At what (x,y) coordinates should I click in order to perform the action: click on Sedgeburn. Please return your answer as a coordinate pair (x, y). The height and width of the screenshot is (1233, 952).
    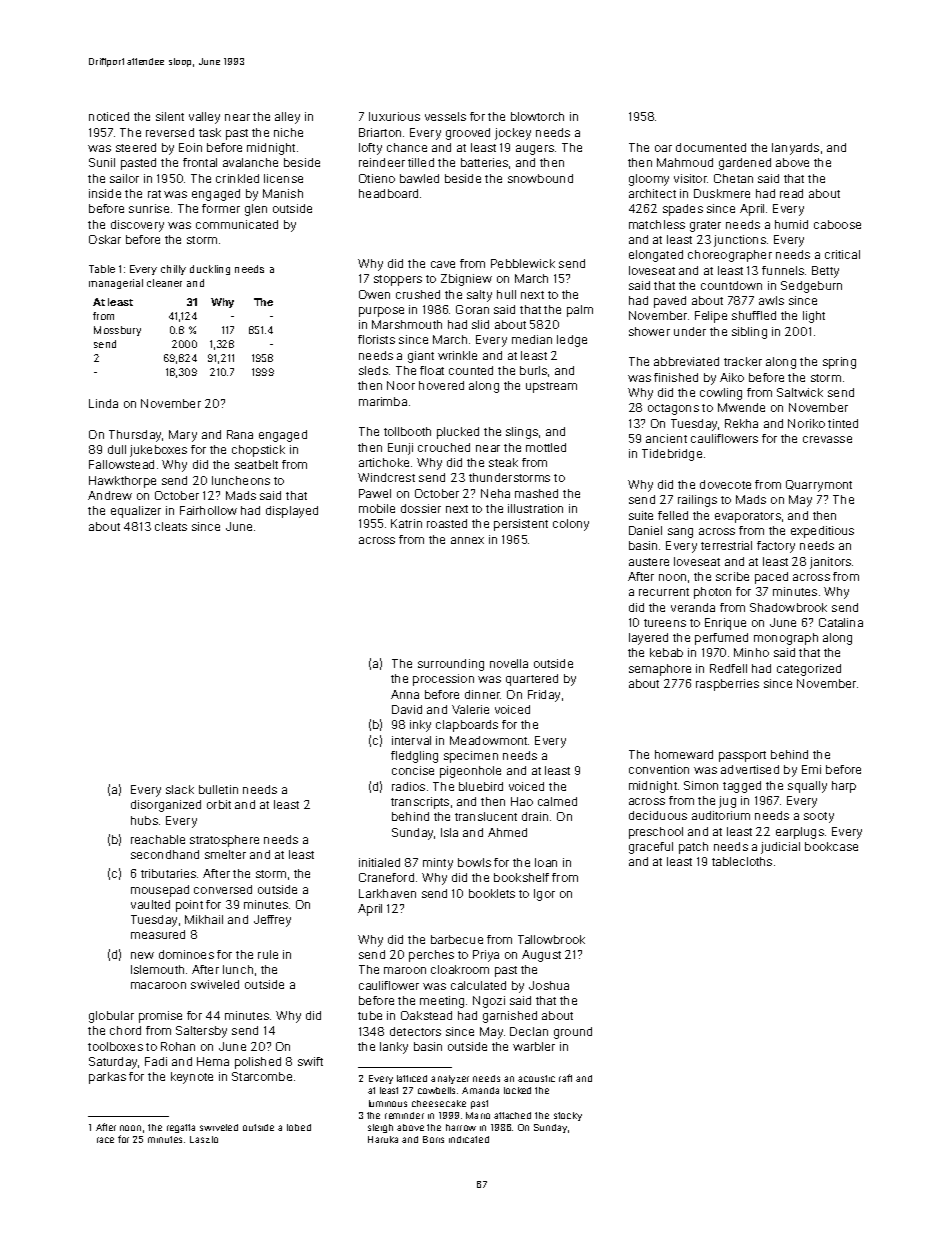
    Looking at the image, I should click on (811, 287).
